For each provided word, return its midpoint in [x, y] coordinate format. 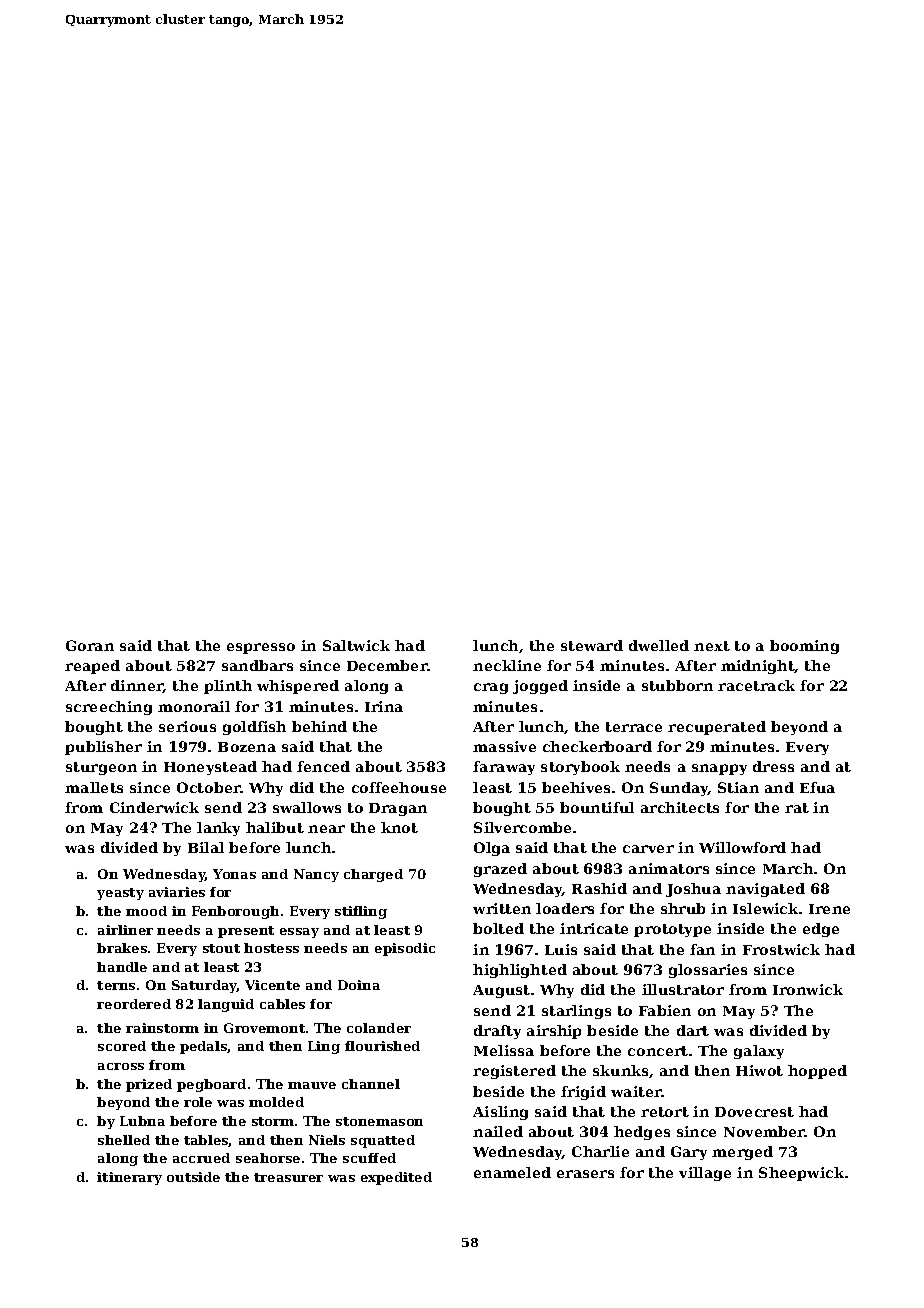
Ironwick [808, 989]
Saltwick [356, 645]
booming [804, 647]
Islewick [765, 908]
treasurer [288, 1177]
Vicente [272, 985]
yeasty [120, 894]
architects [680, 807]
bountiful [597, 807]
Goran [90, 645]
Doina [359, 985]
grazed [500, 870]
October [209, 787]
